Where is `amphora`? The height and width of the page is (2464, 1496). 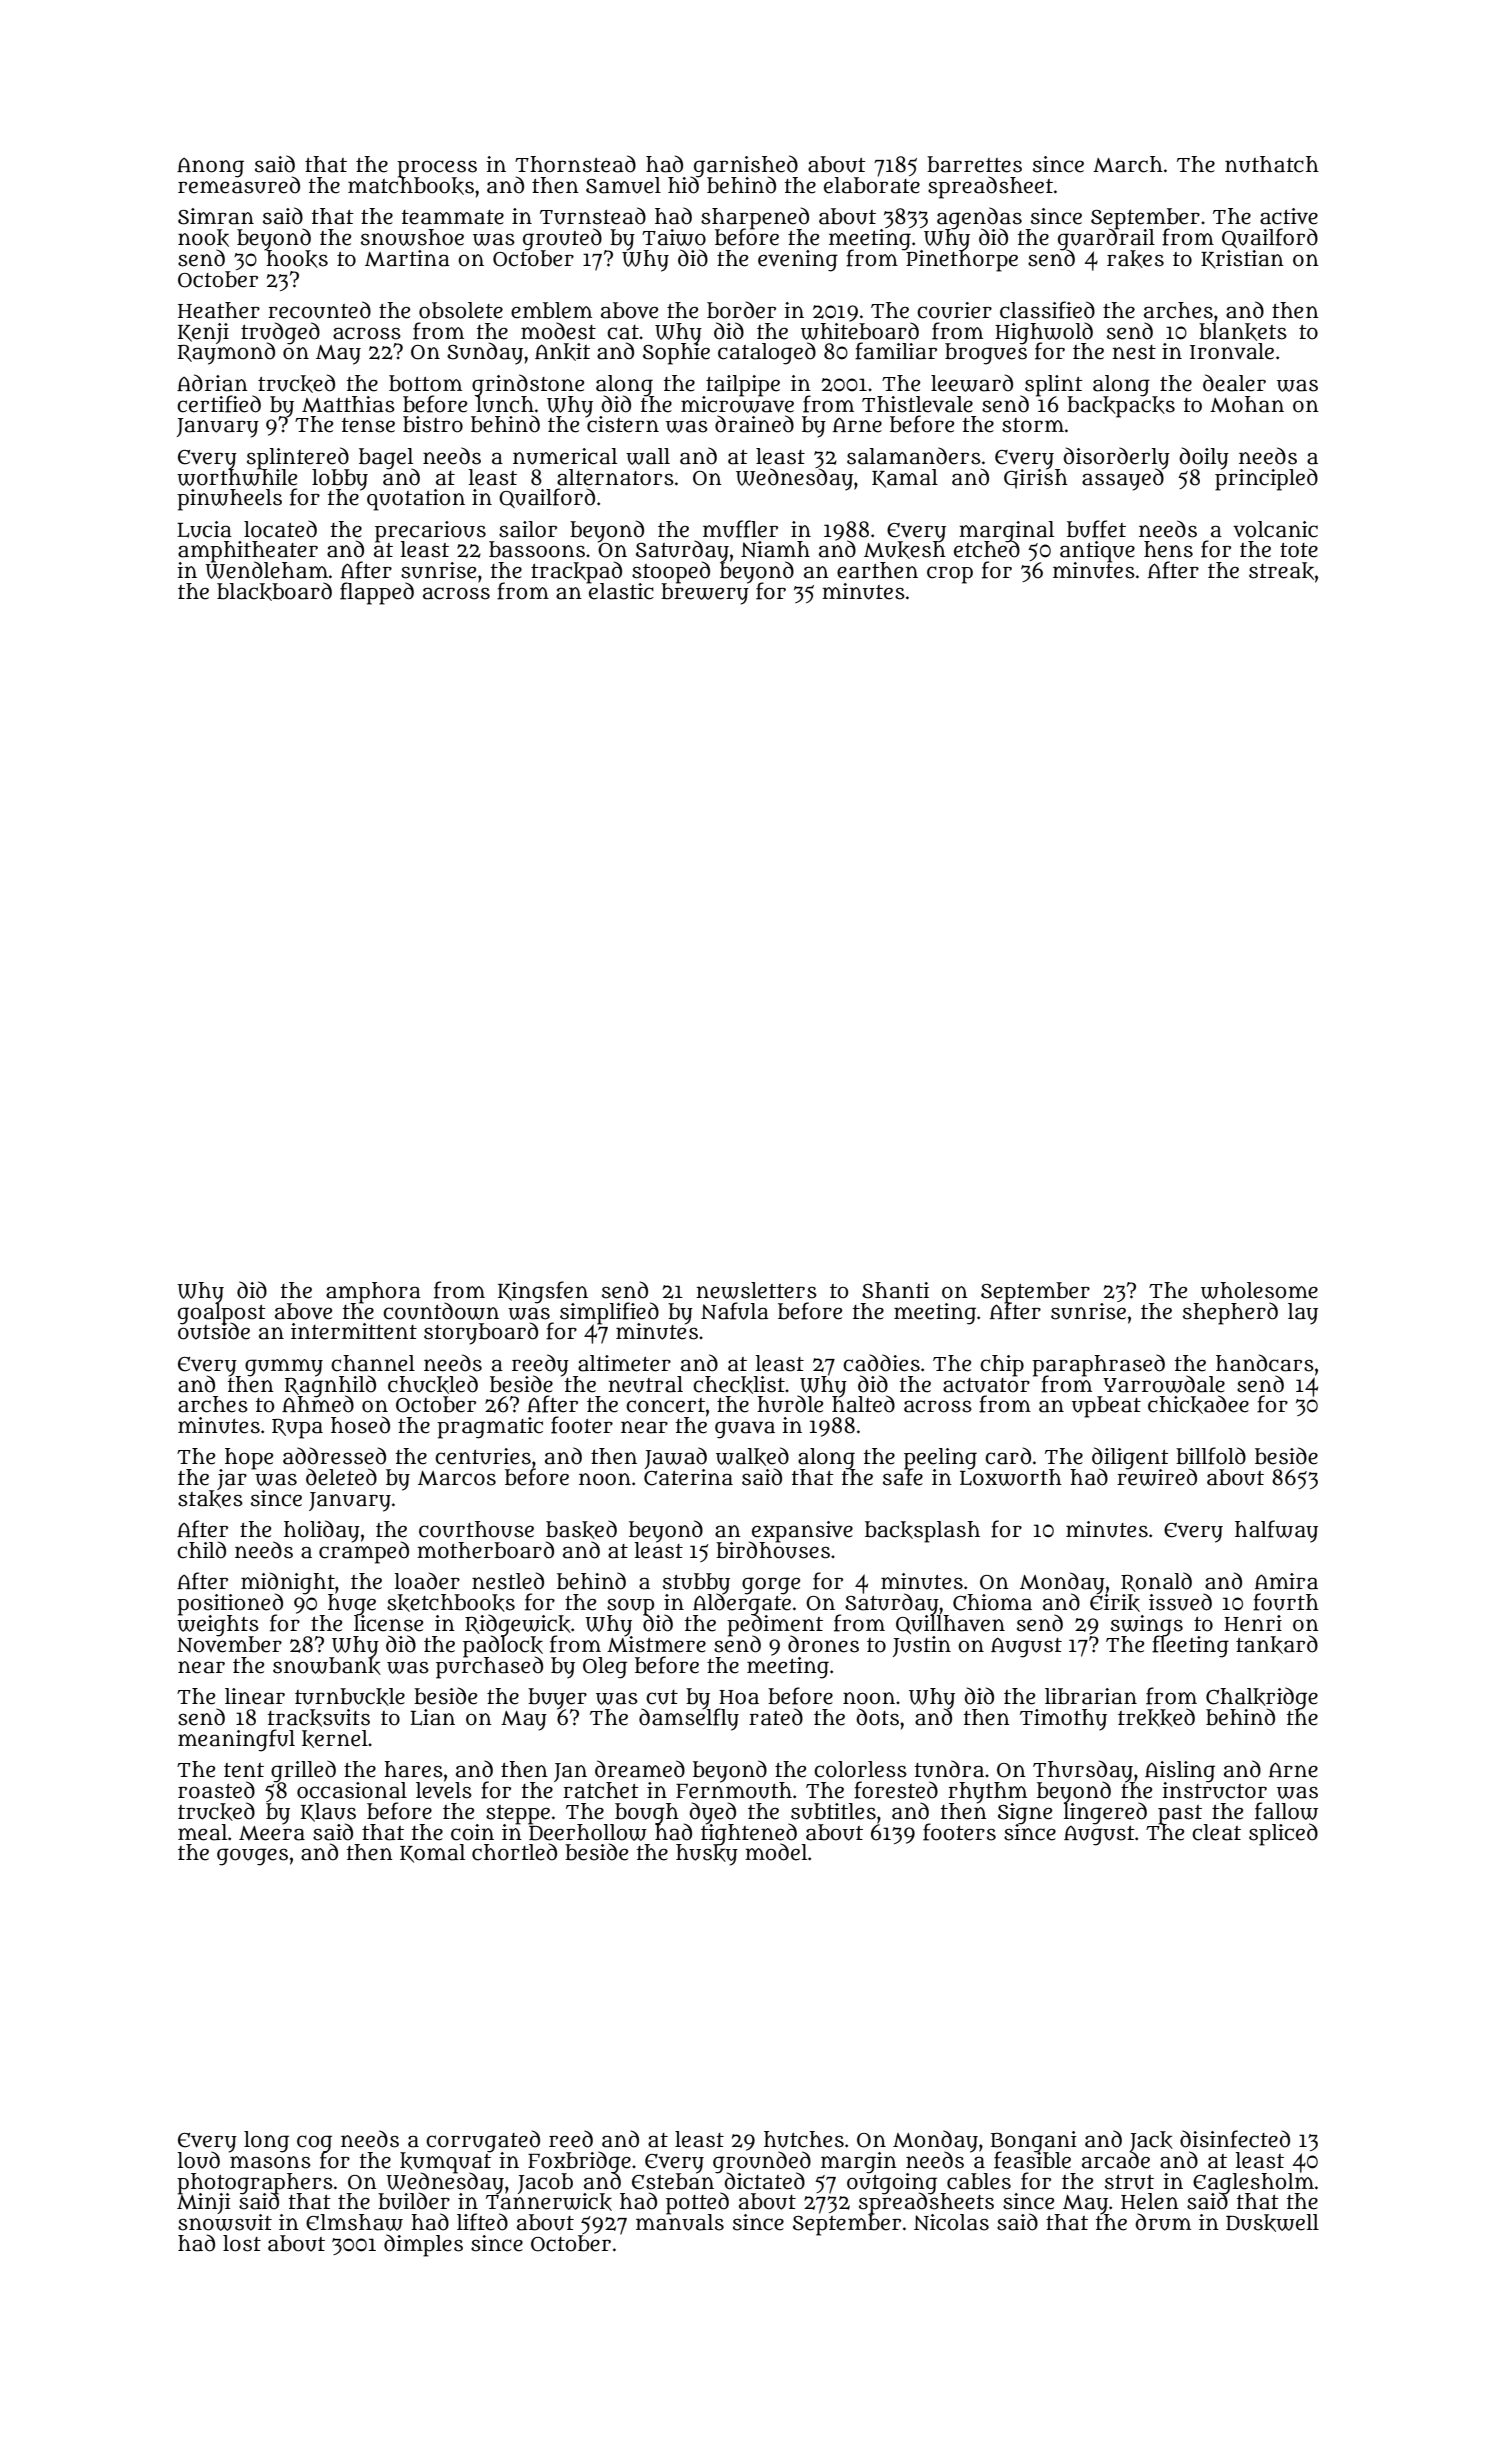
amphora is located at coordinates (373, 1292).
